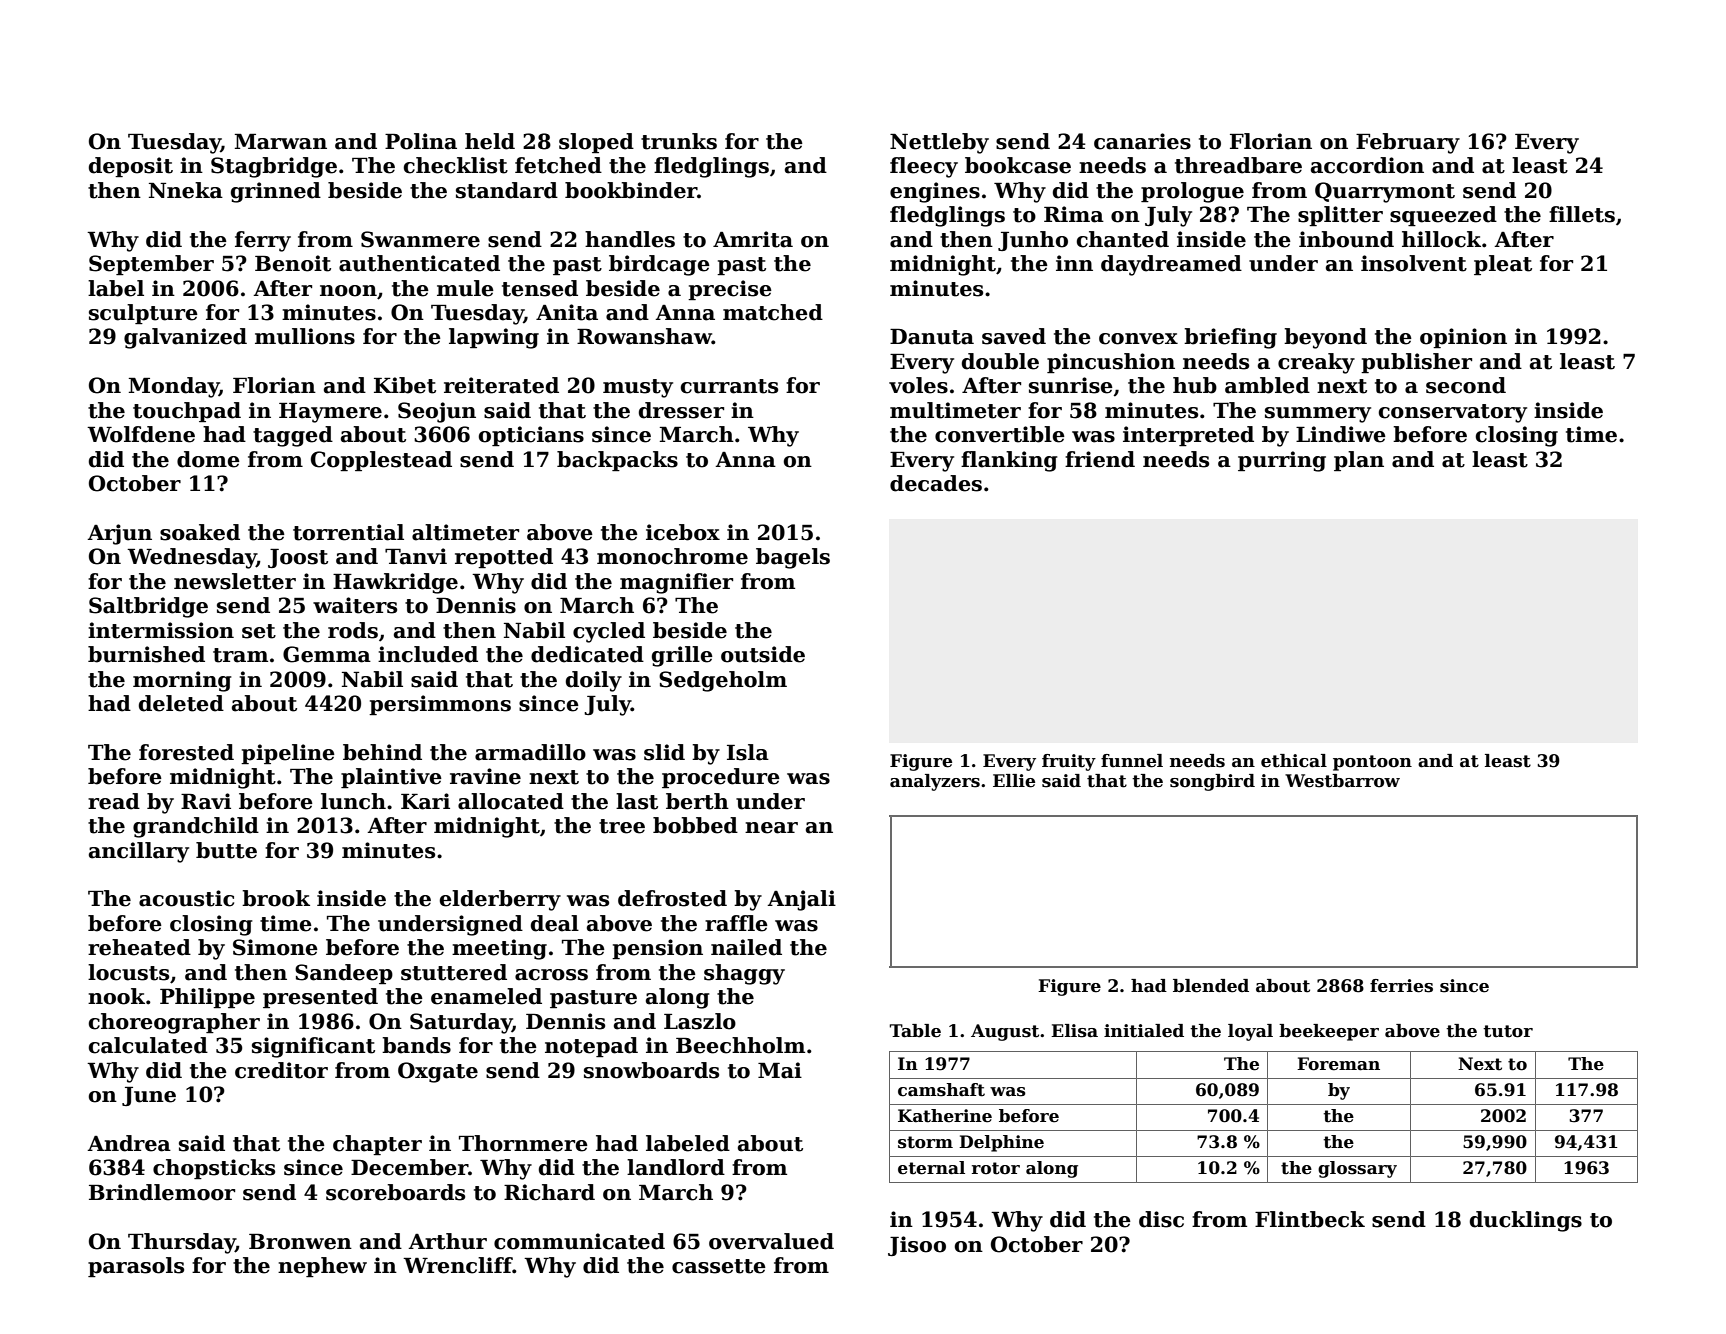 The height and width of the image is (1334, 1726). Describe the element at coordinates (281, 1070) in the image. I see `creditor` at that location.
